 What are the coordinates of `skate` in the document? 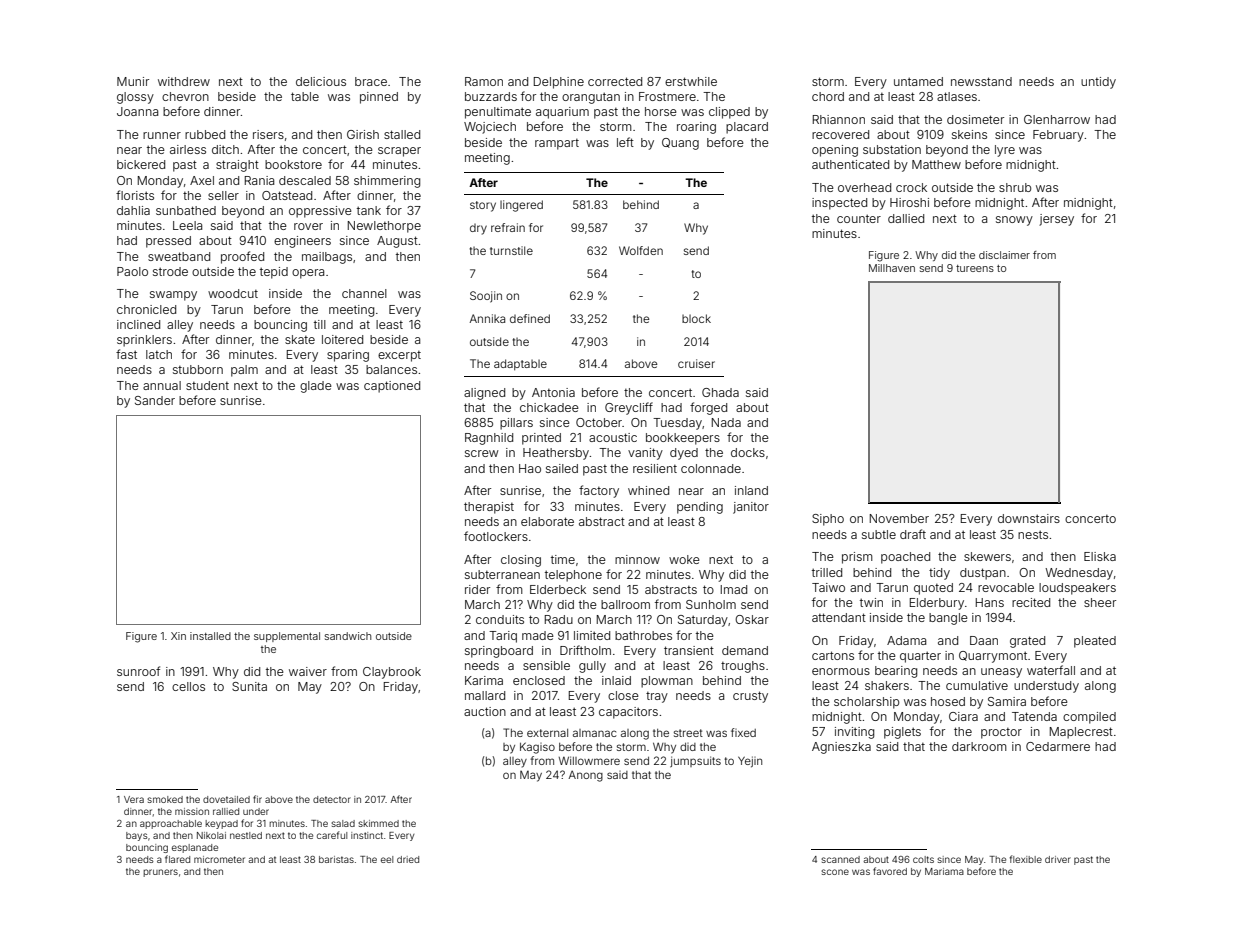 It's located at (300, 339).
